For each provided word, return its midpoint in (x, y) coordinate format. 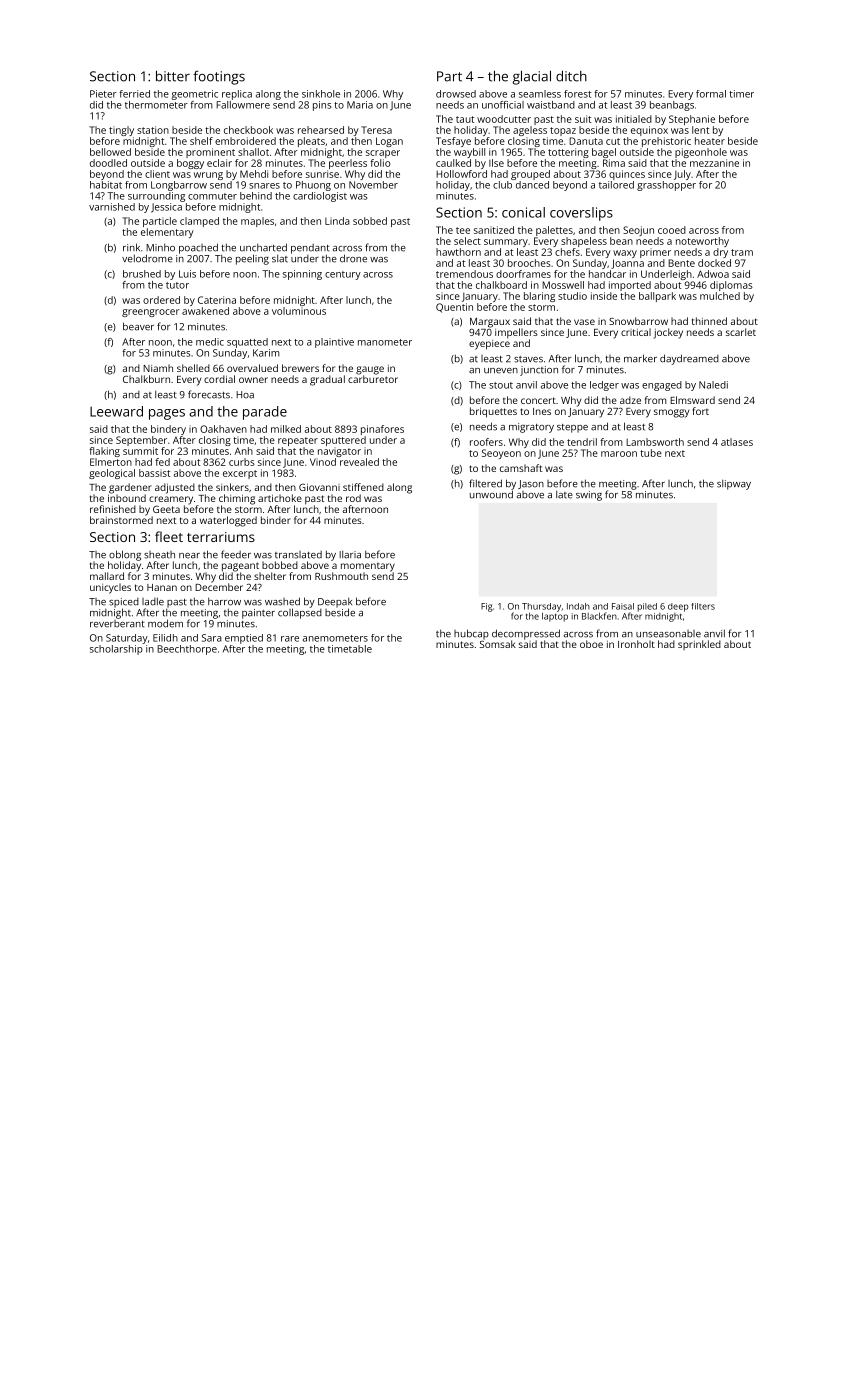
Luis (187, 274)
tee (463, 230)
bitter (173, 76)
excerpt (240, 474)
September (141, 441)
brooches (529, 263)
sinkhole (321, 94)
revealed (359, 462)
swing (589, 496)
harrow (224, 601)
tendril (582, 442)
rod (353, 498)
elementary (167, 233)
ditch (571, 76)
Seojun (638, 231)
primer (655, 253)
